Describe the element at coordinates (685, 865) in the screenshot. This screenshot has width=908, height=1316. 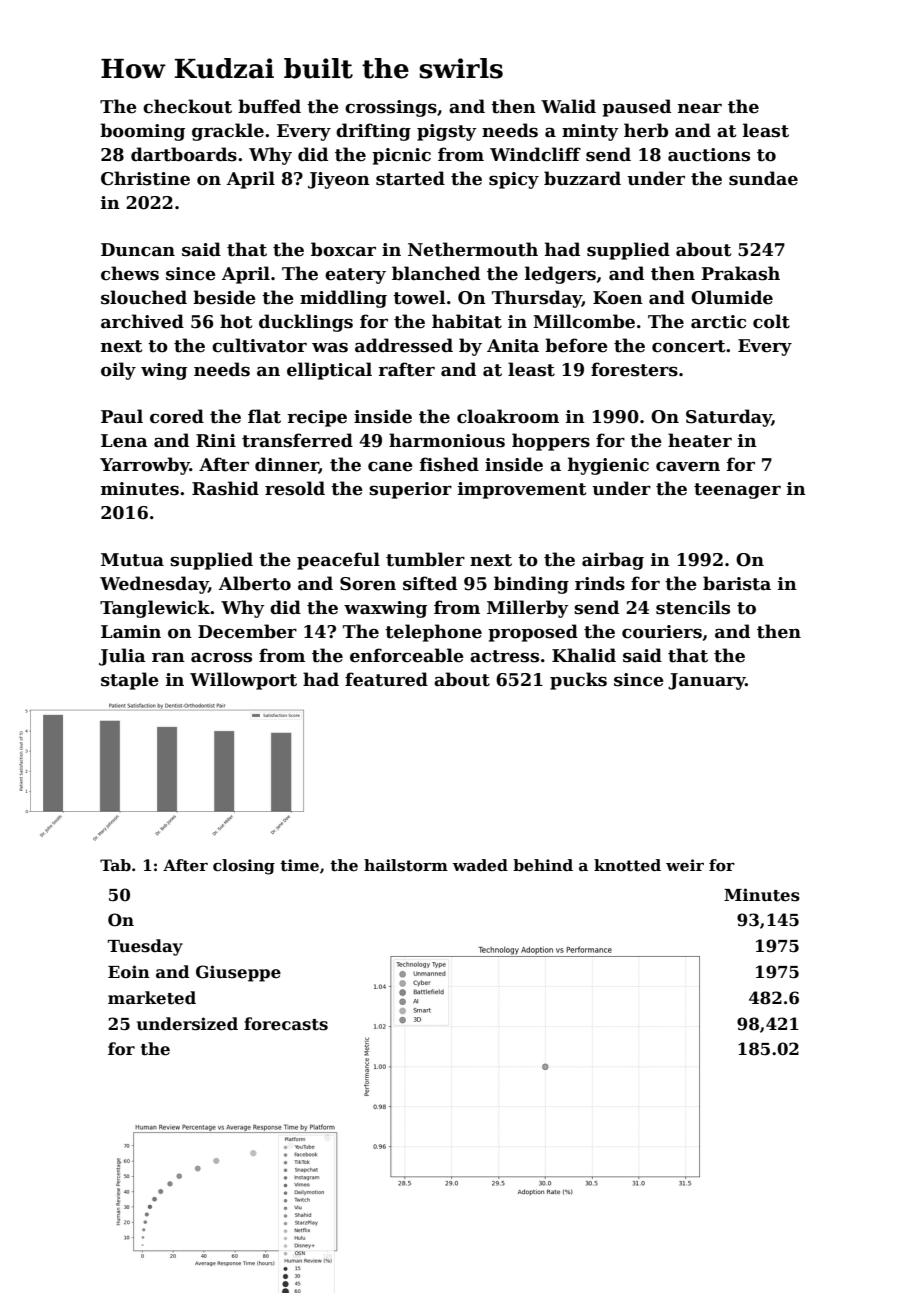
I see `weir` at that location.
